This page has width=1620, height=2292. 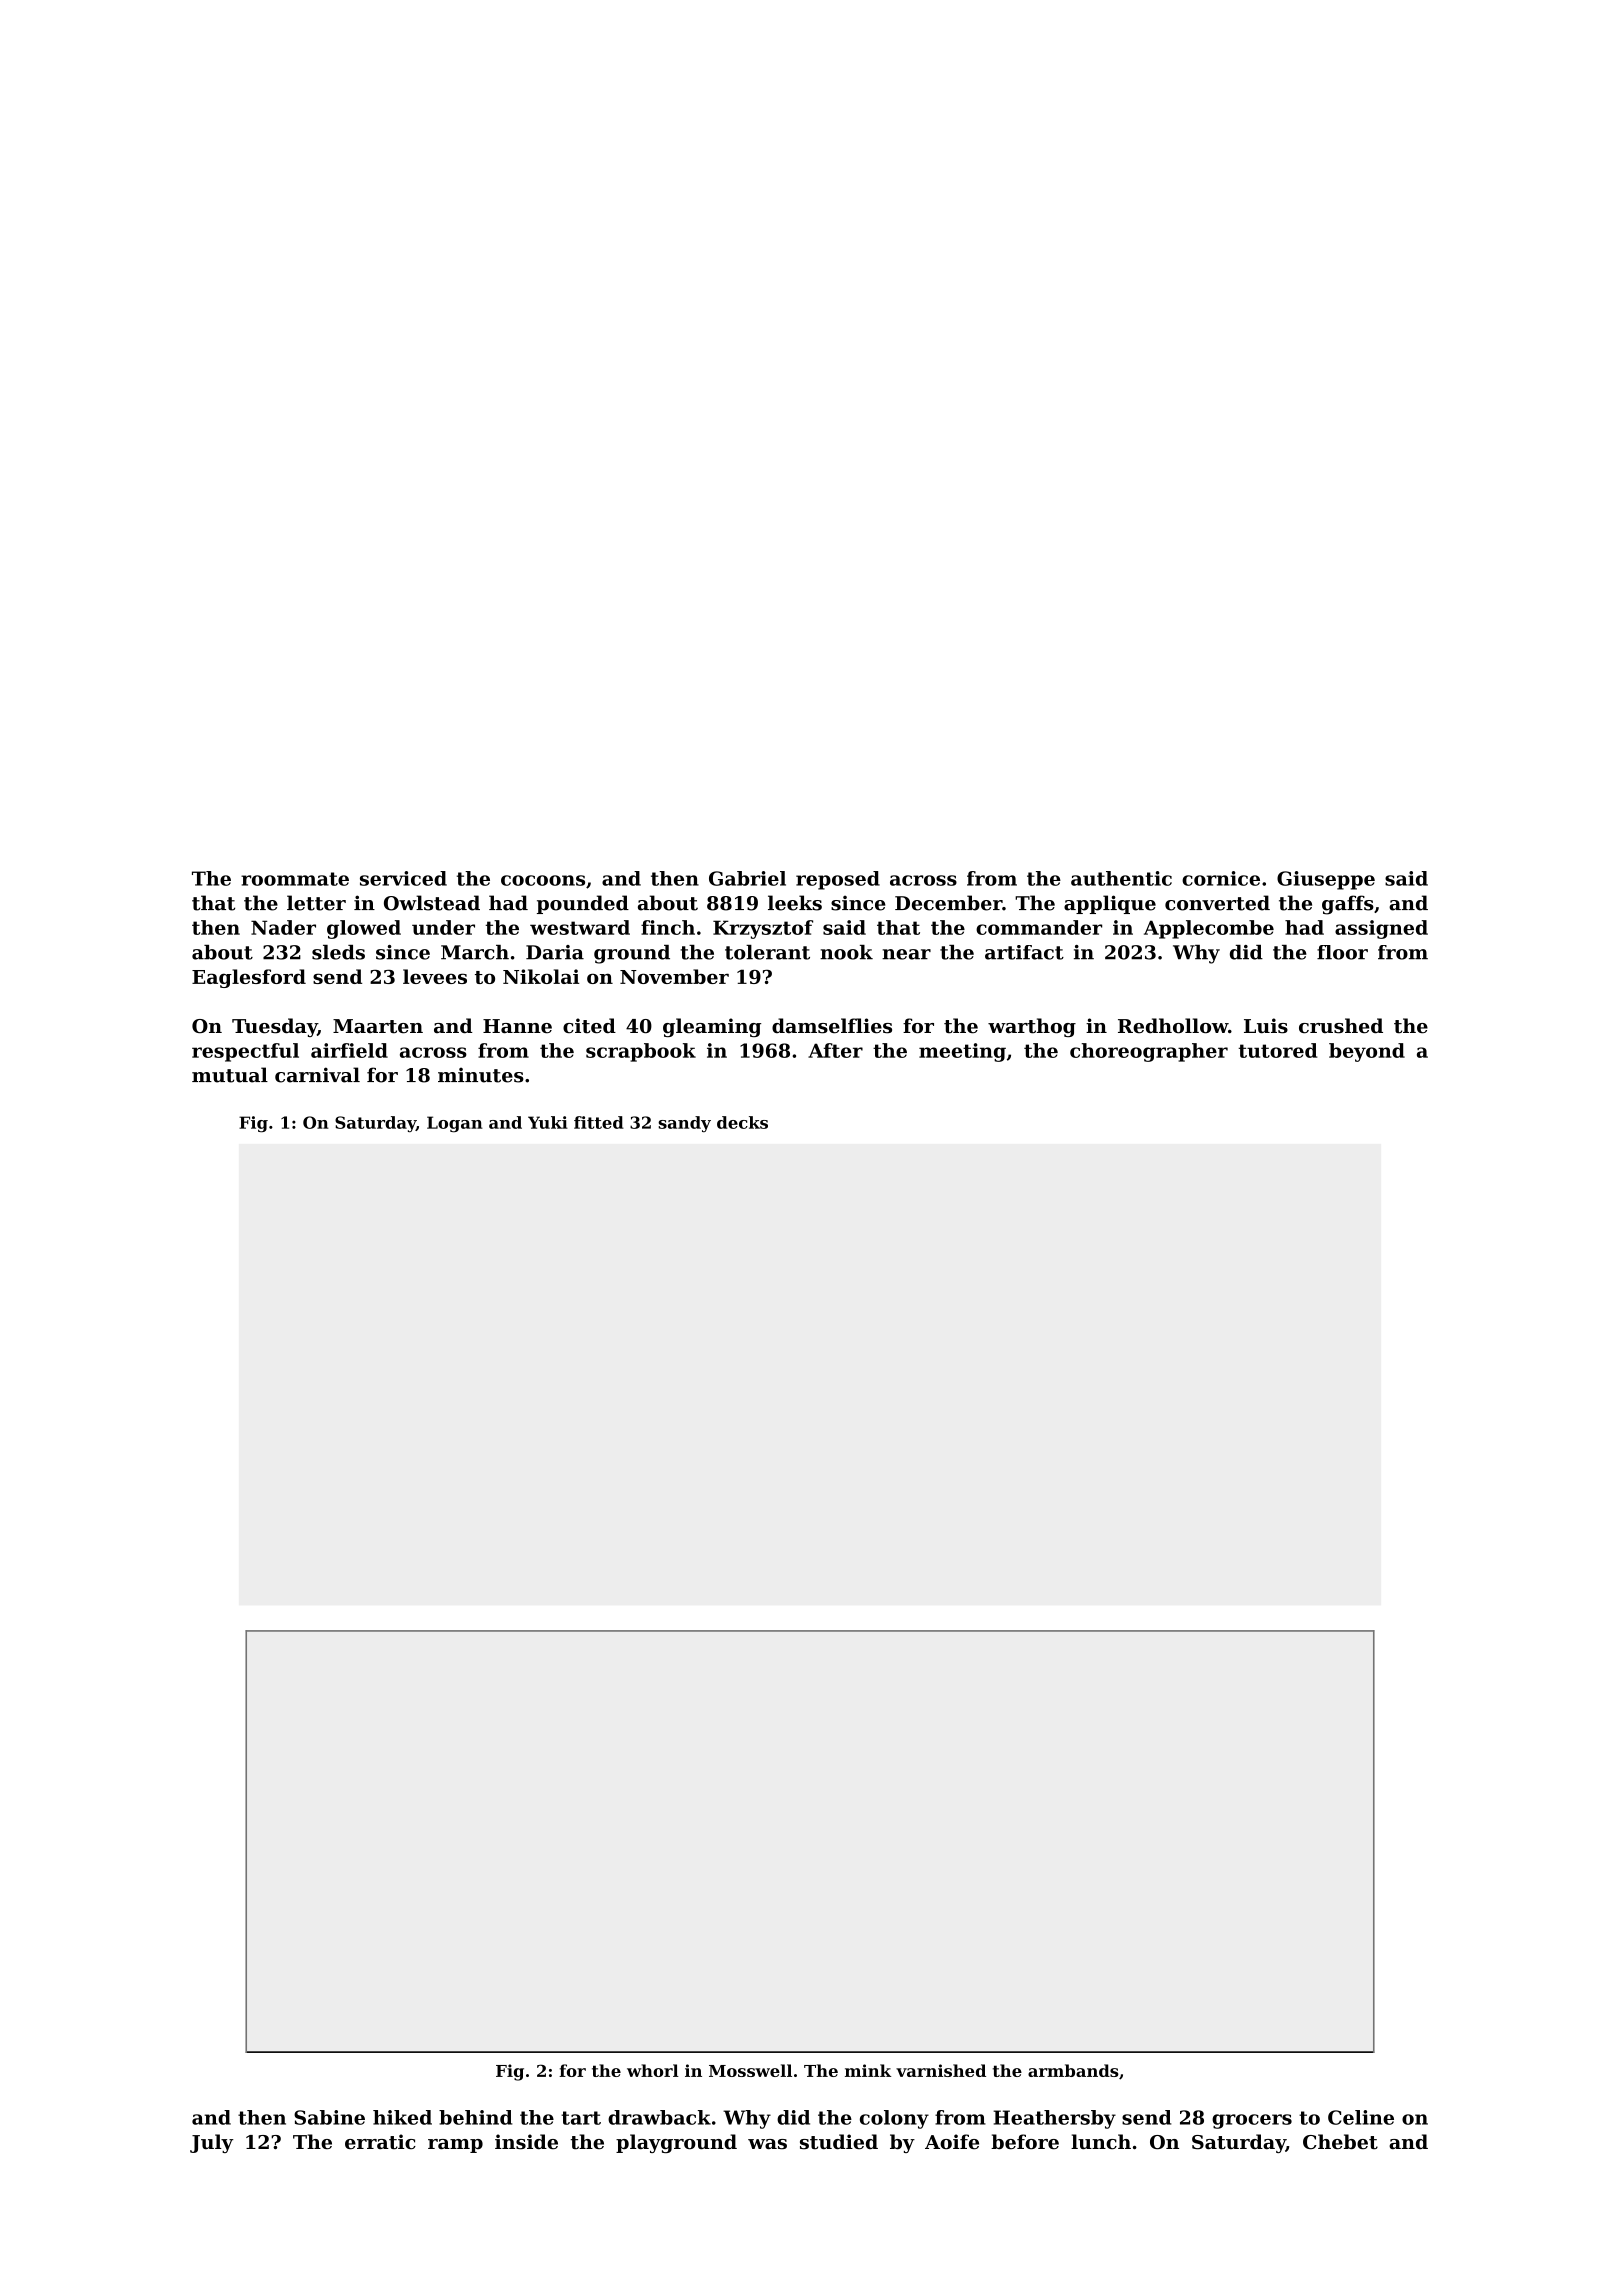 I want to click on sandy, so click(x=684, y=1124).
